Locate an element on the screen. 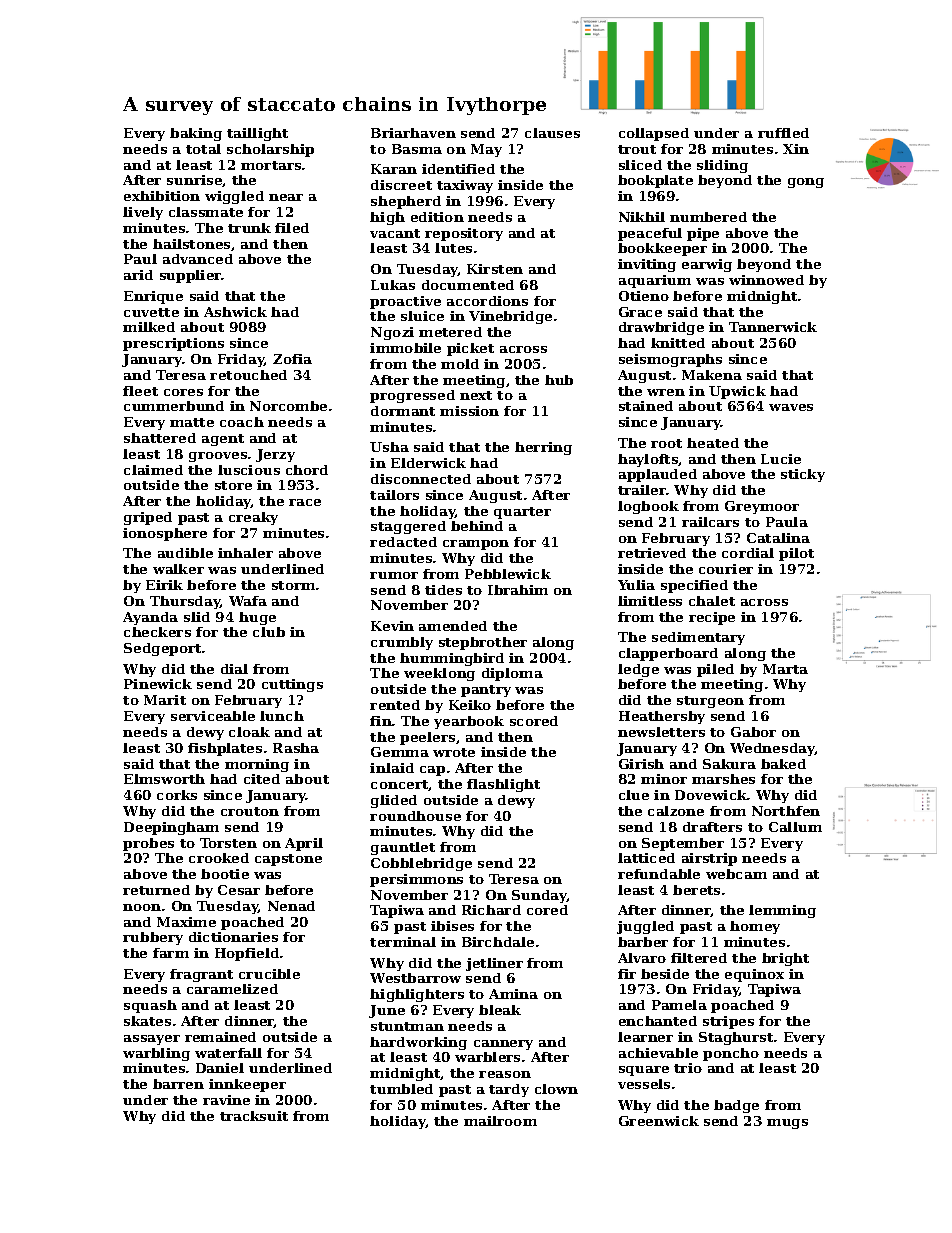 This screenshot has height=1233, width=952. baking is located at coordinates (196, 134).
